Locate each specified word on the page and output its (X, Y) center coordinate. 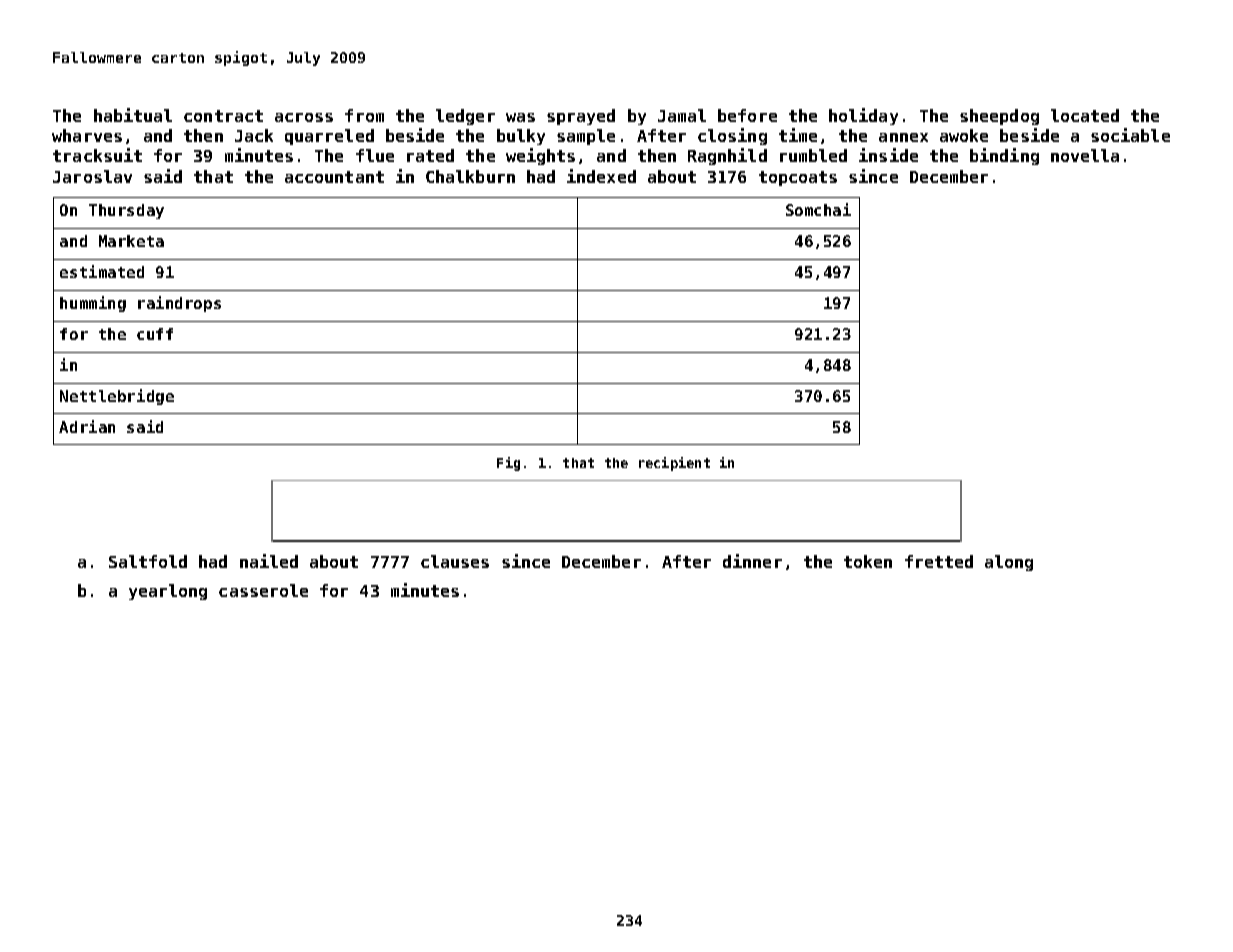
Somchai (818, 209)
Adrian (87, 426)
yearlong (168, 592)
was (520, 117)
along (1009, 563)
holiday (863, 116)
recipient (674, 464)
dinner (752, 561)
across (304, 117)
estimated (102, 271)
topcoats (798, 178)
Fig (508, 464)
